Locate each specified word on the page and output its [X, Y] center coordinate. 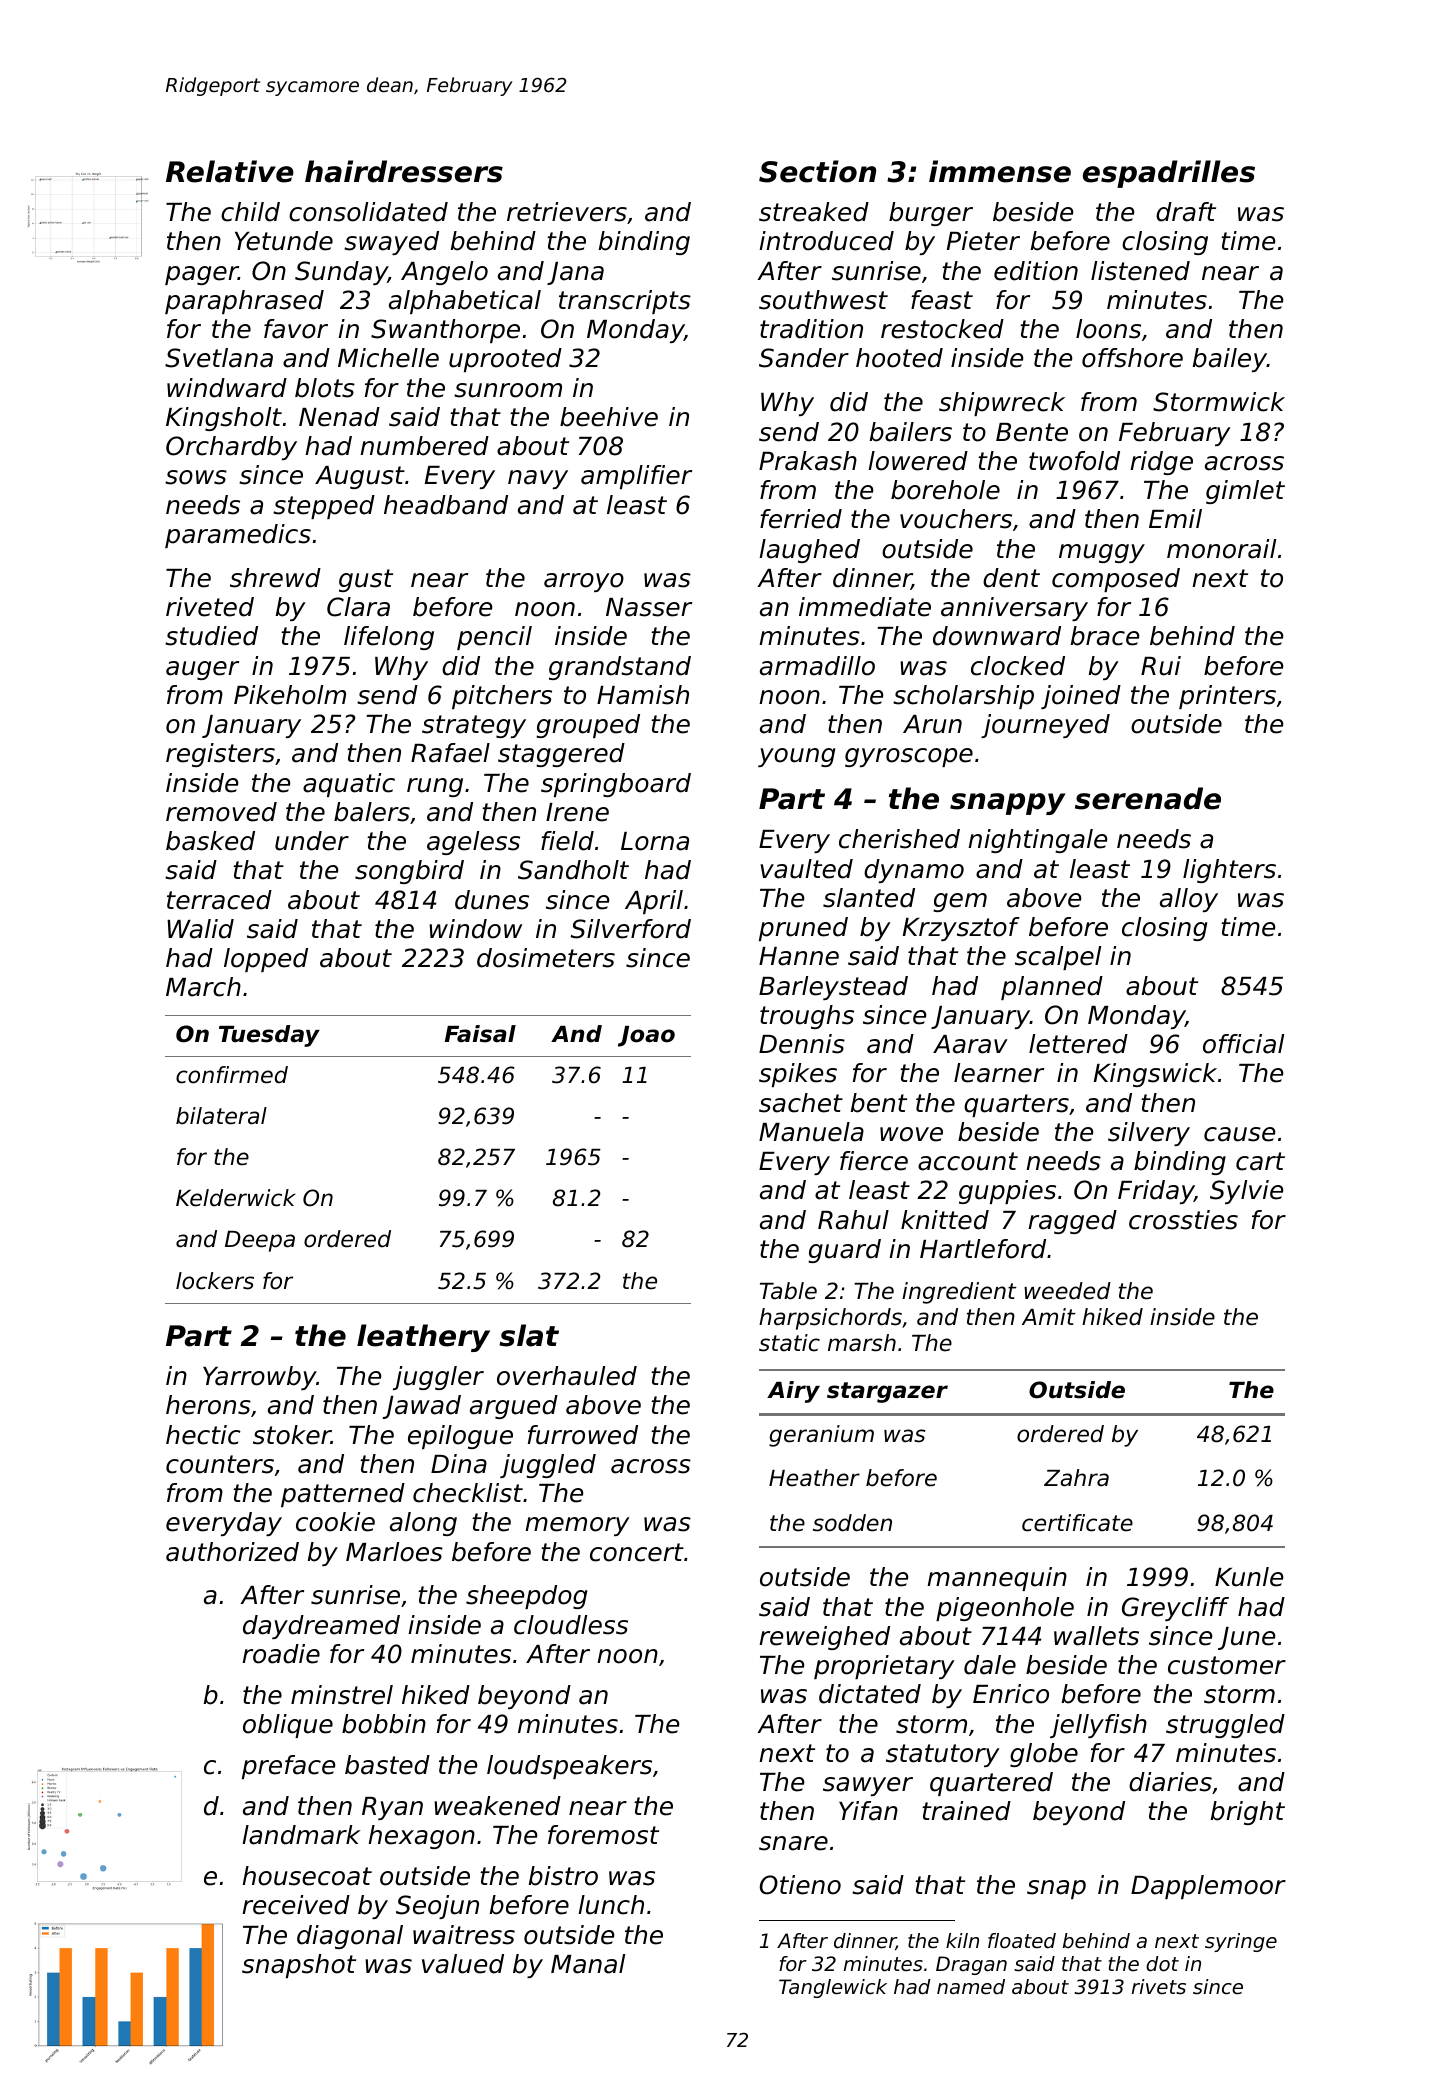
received [296, 1905]
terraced [219, 900]
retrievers [567, 212]
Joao [646, 1036]
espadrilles [1169, 174]
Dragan [971, 1965]
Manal [588, 1964]
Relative [230, 171]
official [1243, 1044]
